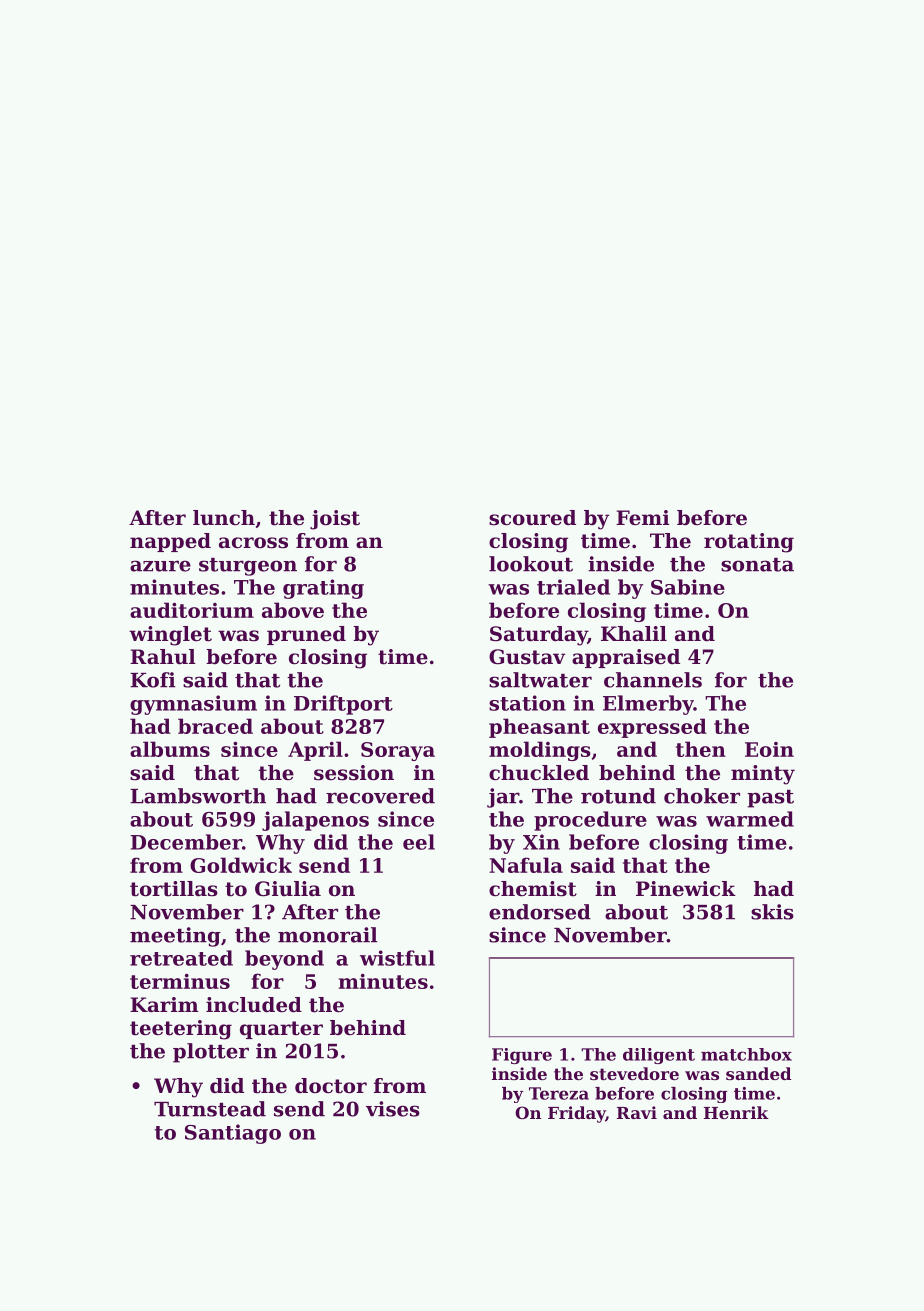 This image has width=924, height=1311. I want to click on Pinewick, so click(686, 889).
